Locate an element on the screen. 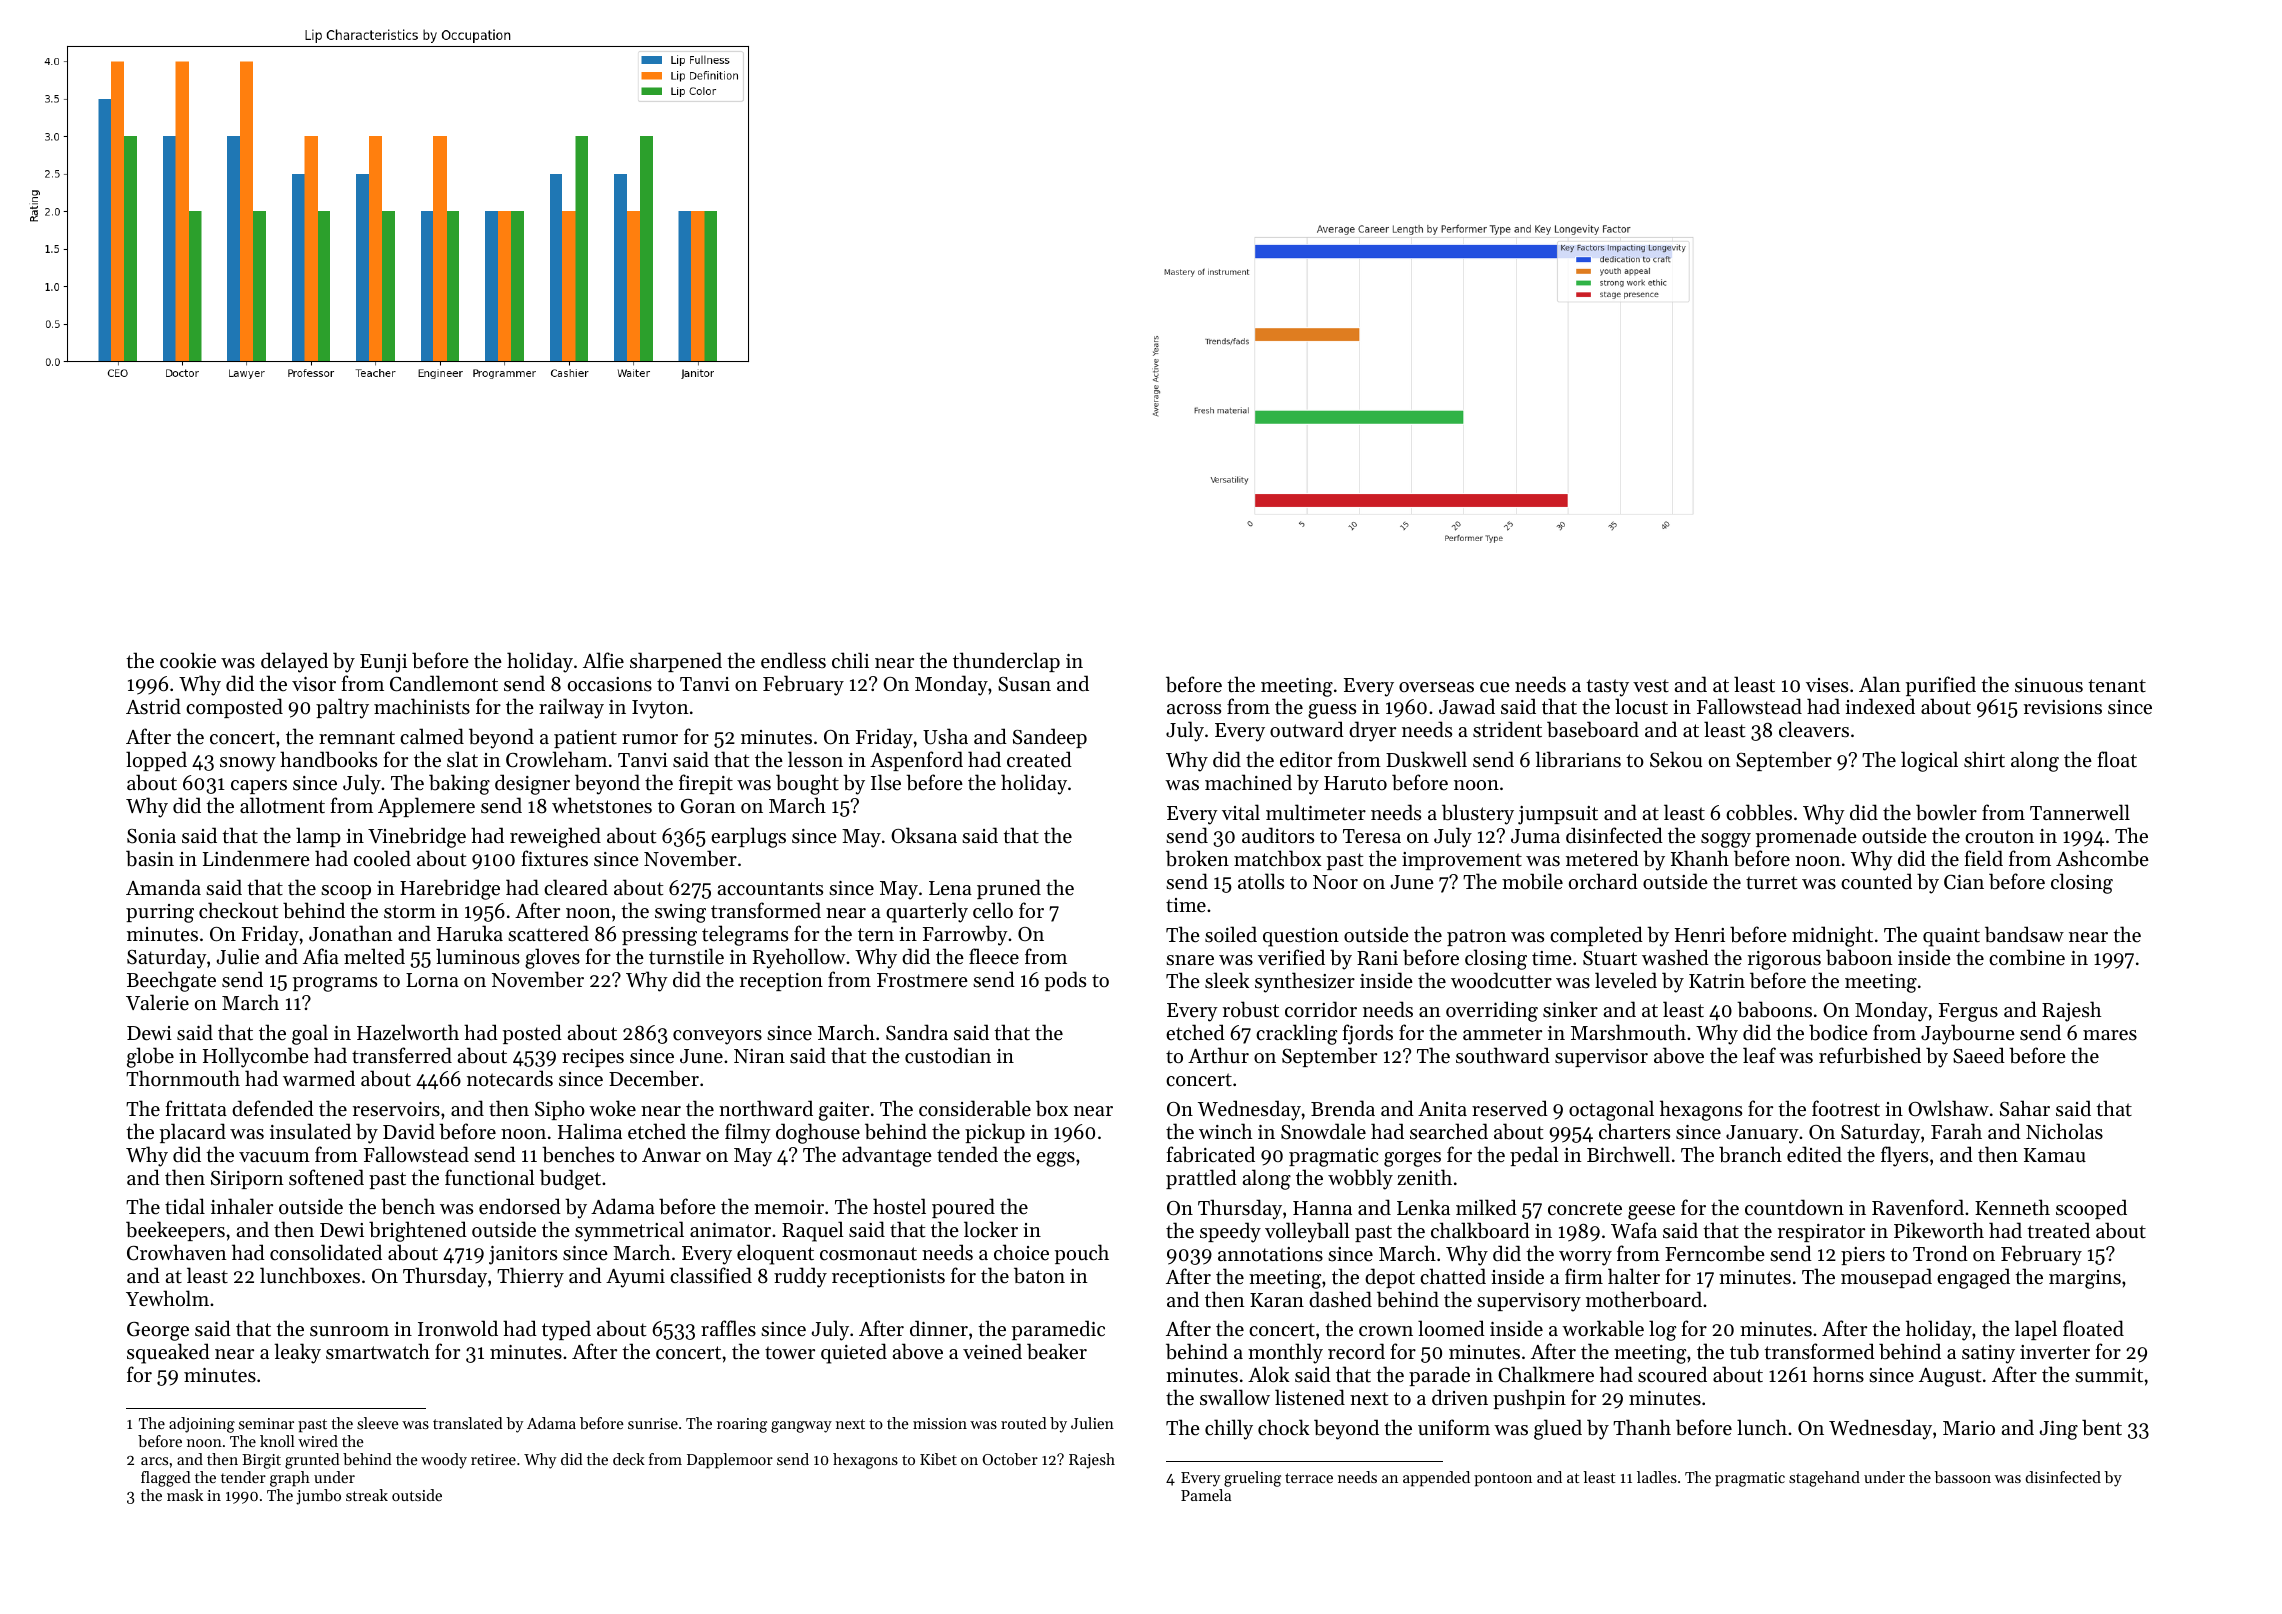  Pamela is located at coordinates (1206, 1495).
